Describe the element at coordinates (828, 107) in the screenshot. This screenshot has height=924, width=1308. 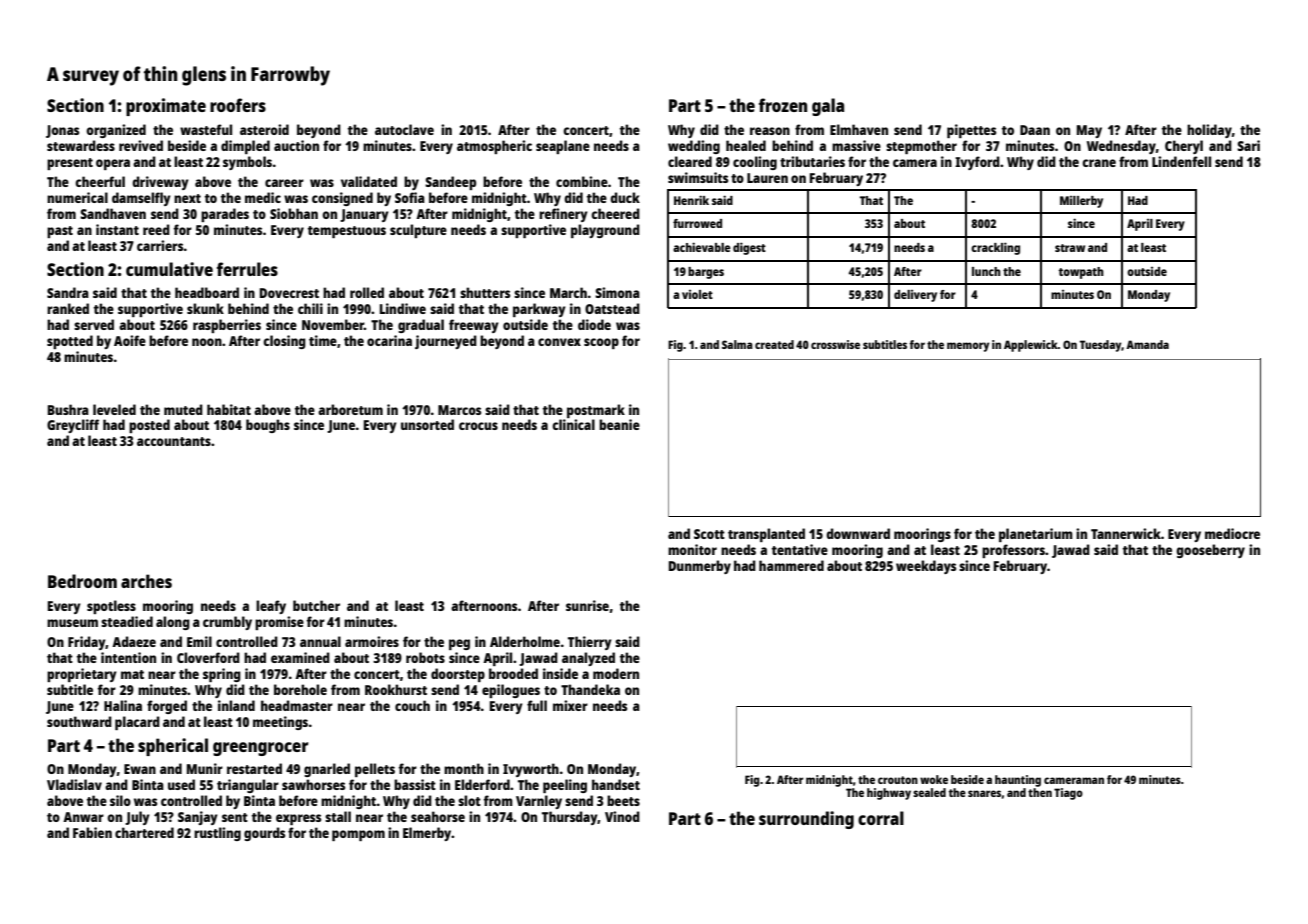
I see `gala` at that location.
